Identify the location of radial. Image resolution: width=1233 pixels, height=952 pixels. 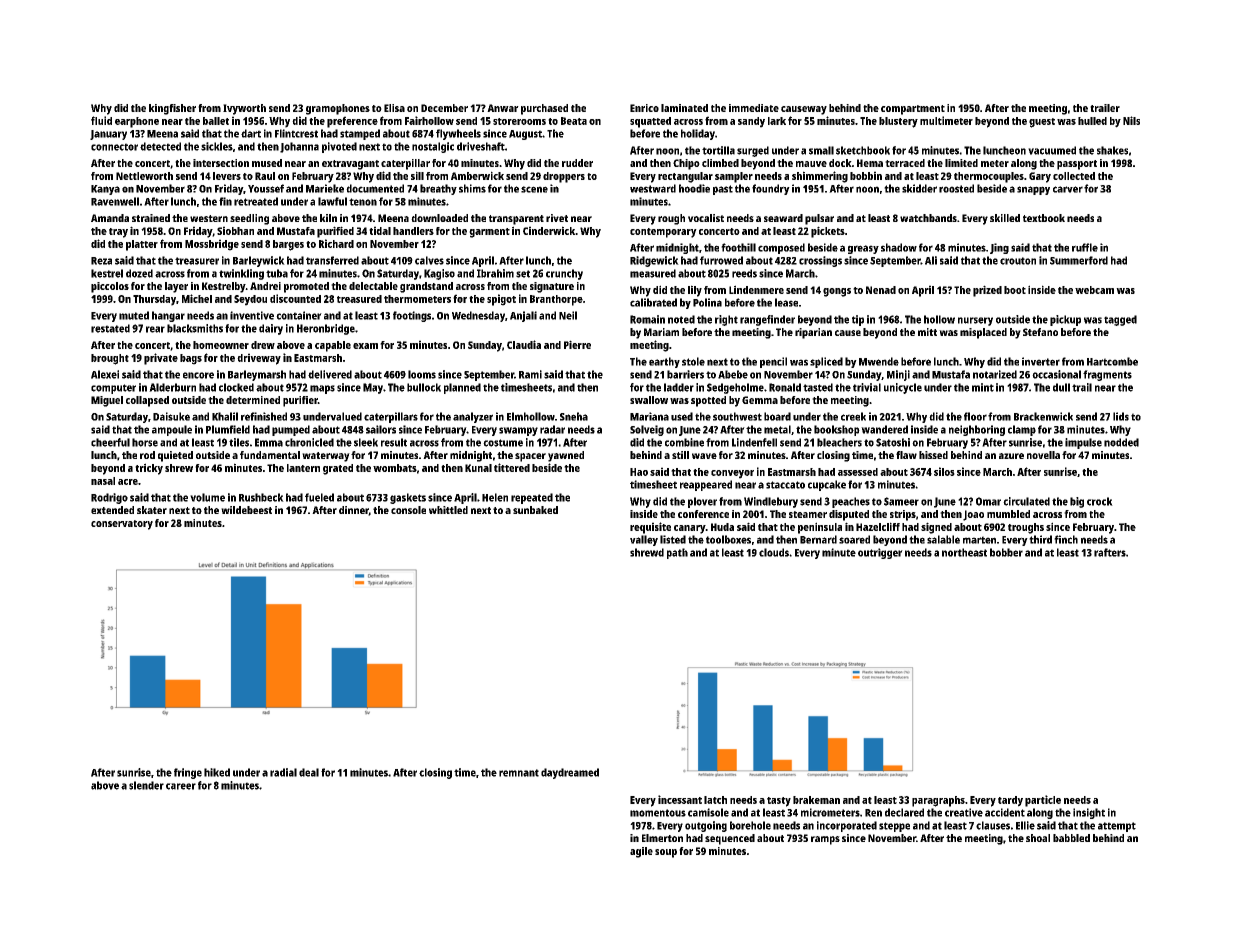
(283, 772).
